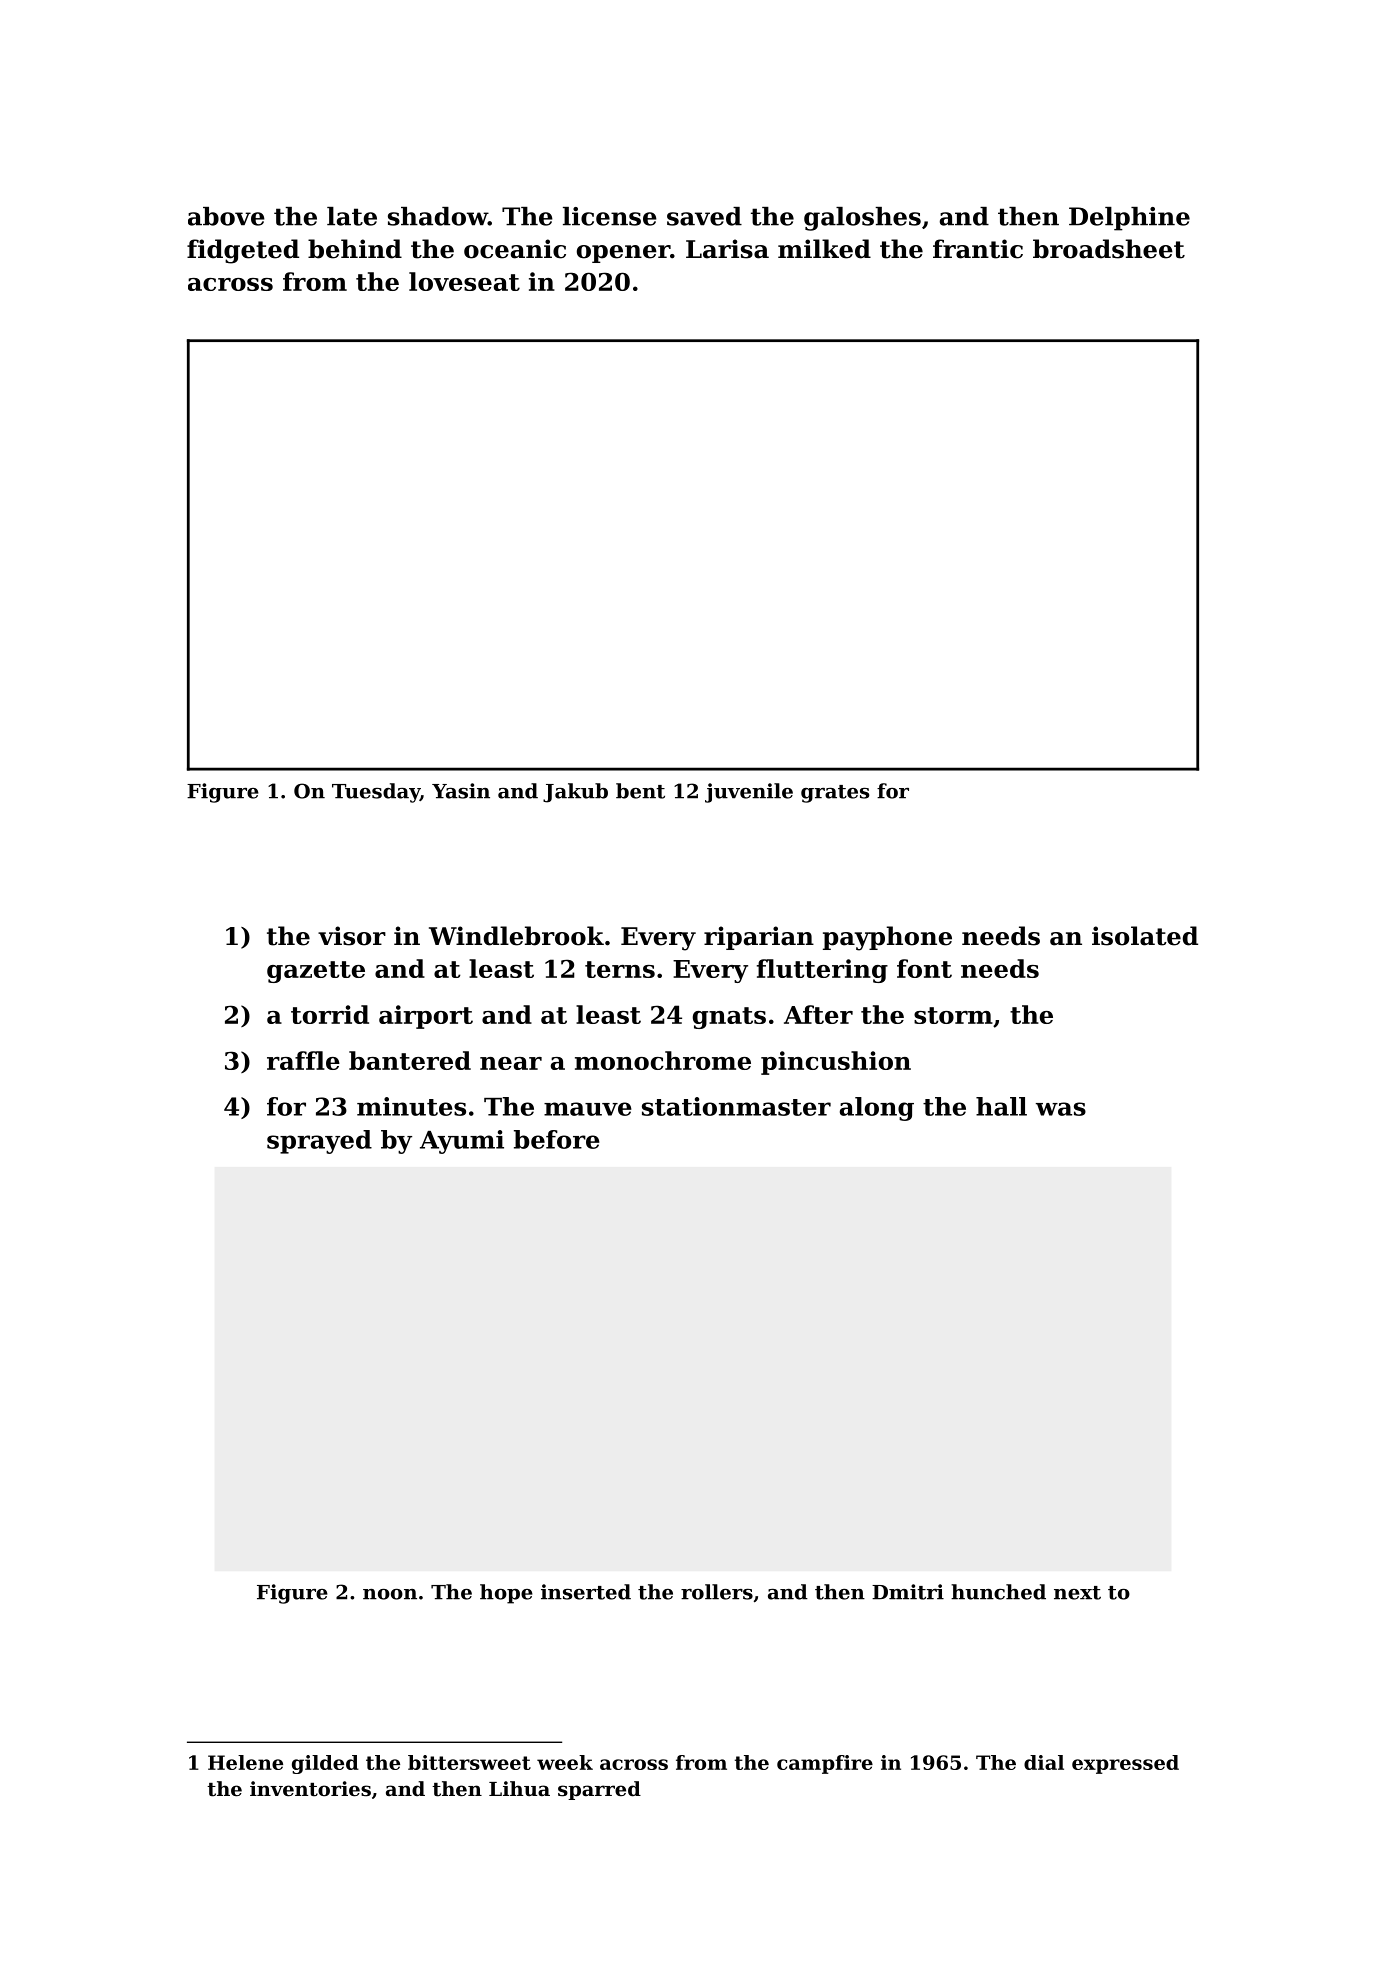  Describe the element at coordinates (835, 794) in the document. I see `grates` at that location.
